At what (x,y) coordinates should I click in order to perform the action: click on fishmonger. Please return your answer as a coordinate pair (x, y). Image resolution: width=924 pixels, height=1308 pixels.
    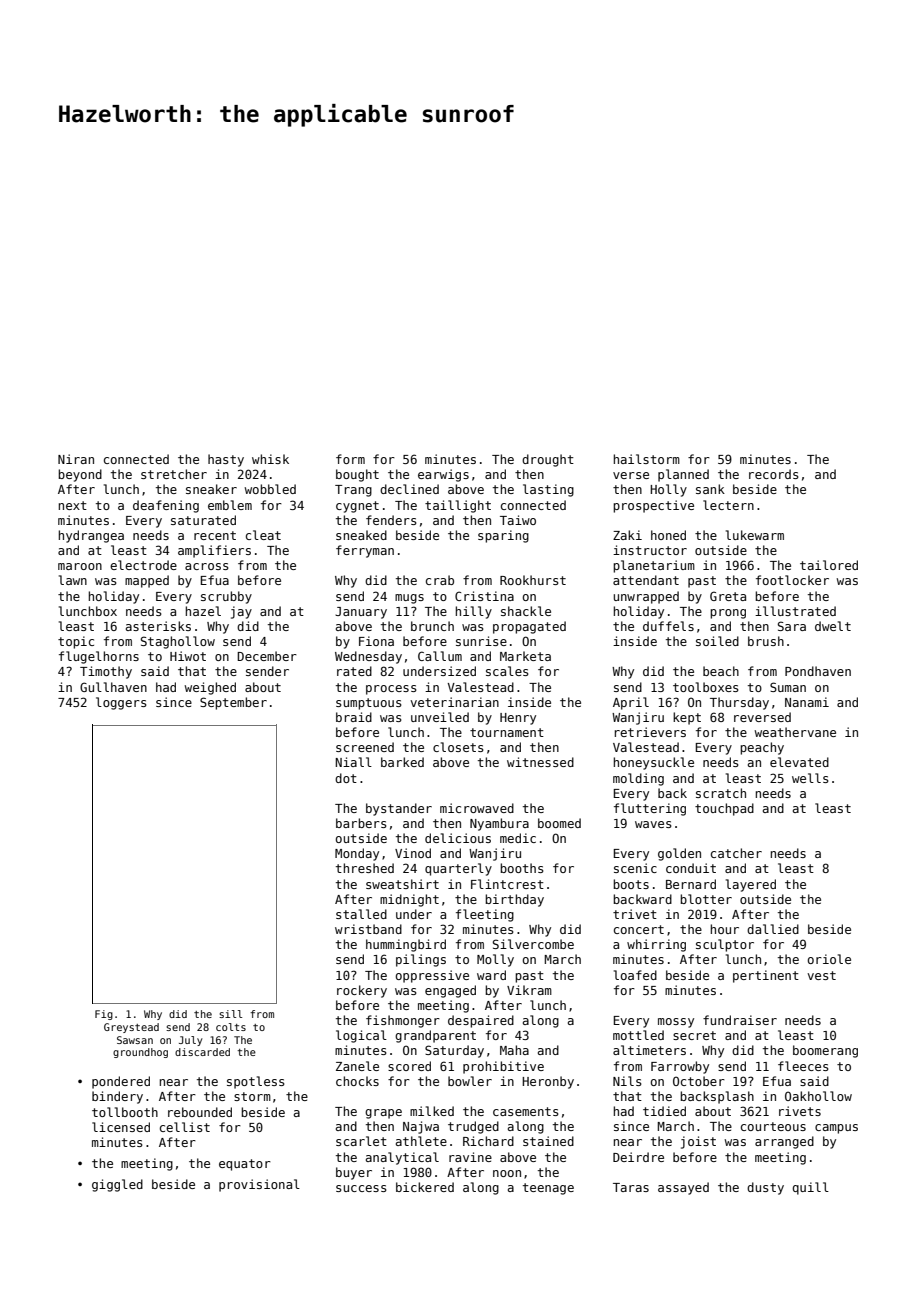
    Looking at the image, I should click on (403, 1021).
